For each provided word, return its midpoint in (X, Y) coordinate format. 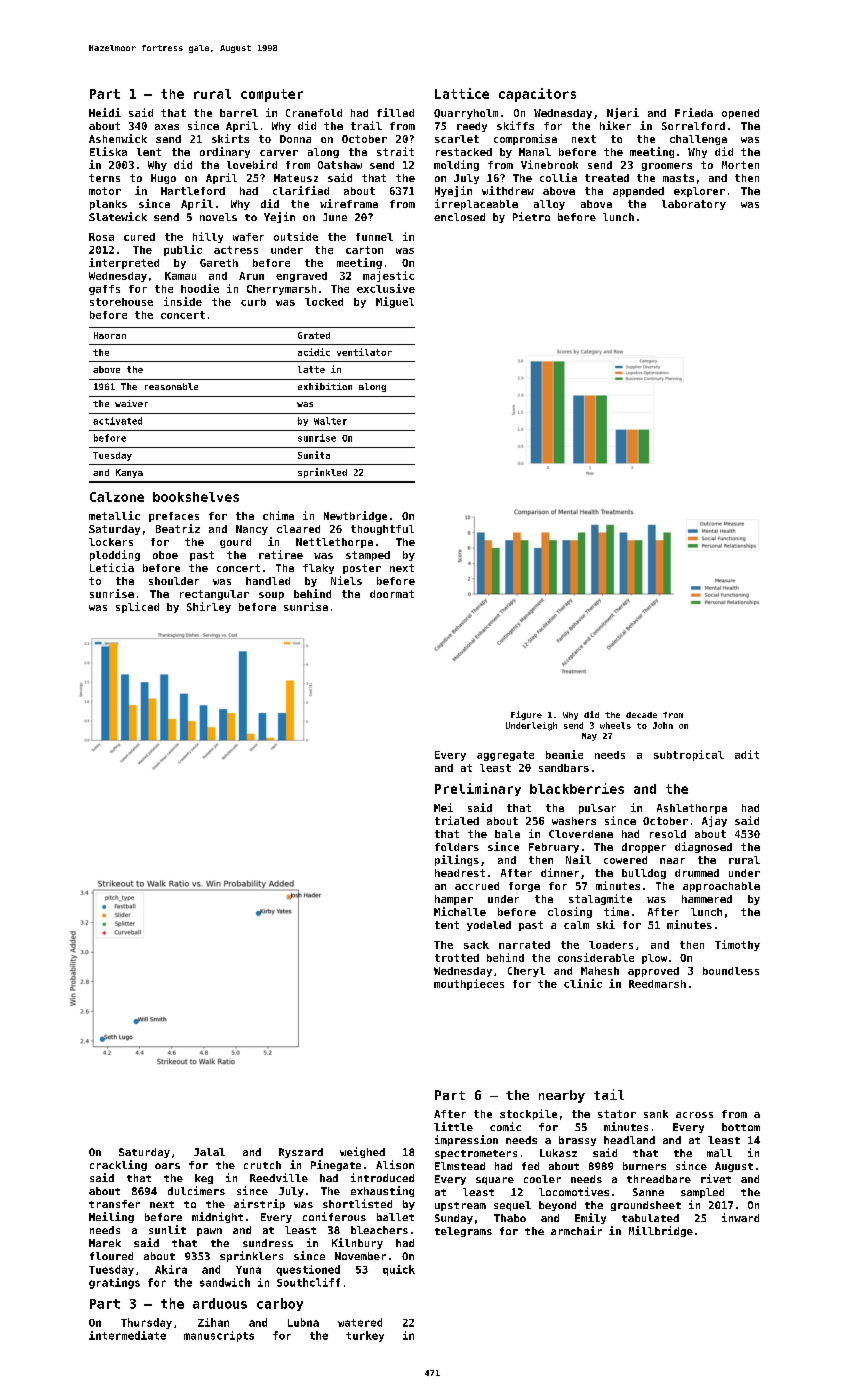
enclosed (459, 217)
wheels (615, 725)
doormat (392, 594)
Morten (740, 165)
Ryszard (301, 1153)
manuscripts (219, 1336)
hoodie (200, 288)
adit (747, 754)
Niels (346, 580)
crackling (118, 1165)
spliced (137, 607)
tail (609, 1094)
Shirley (209, 607)
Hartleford (193, 191)
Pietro (531, 216)
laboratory (694, 205)
